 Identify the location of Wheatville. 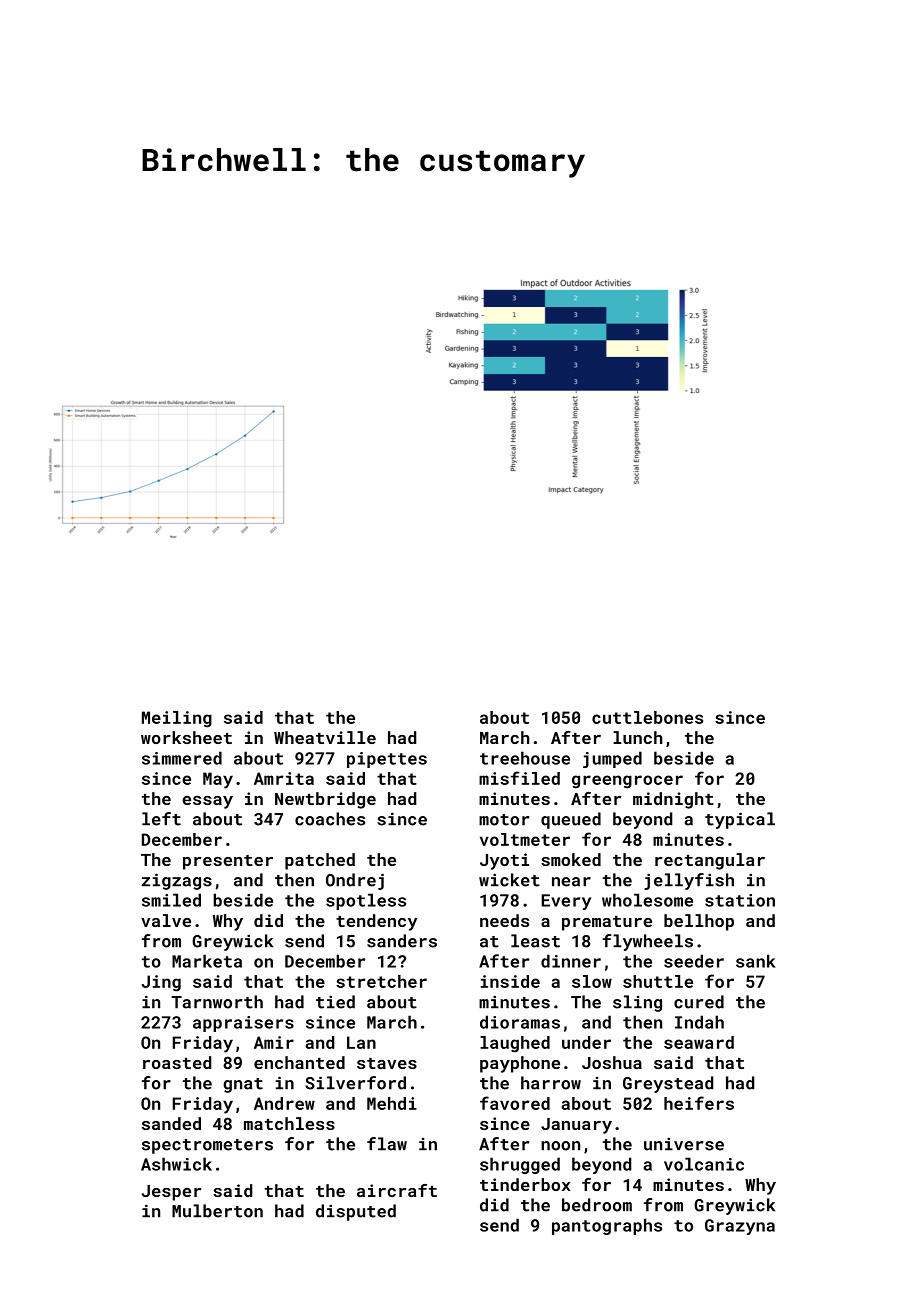
(325, 737).
